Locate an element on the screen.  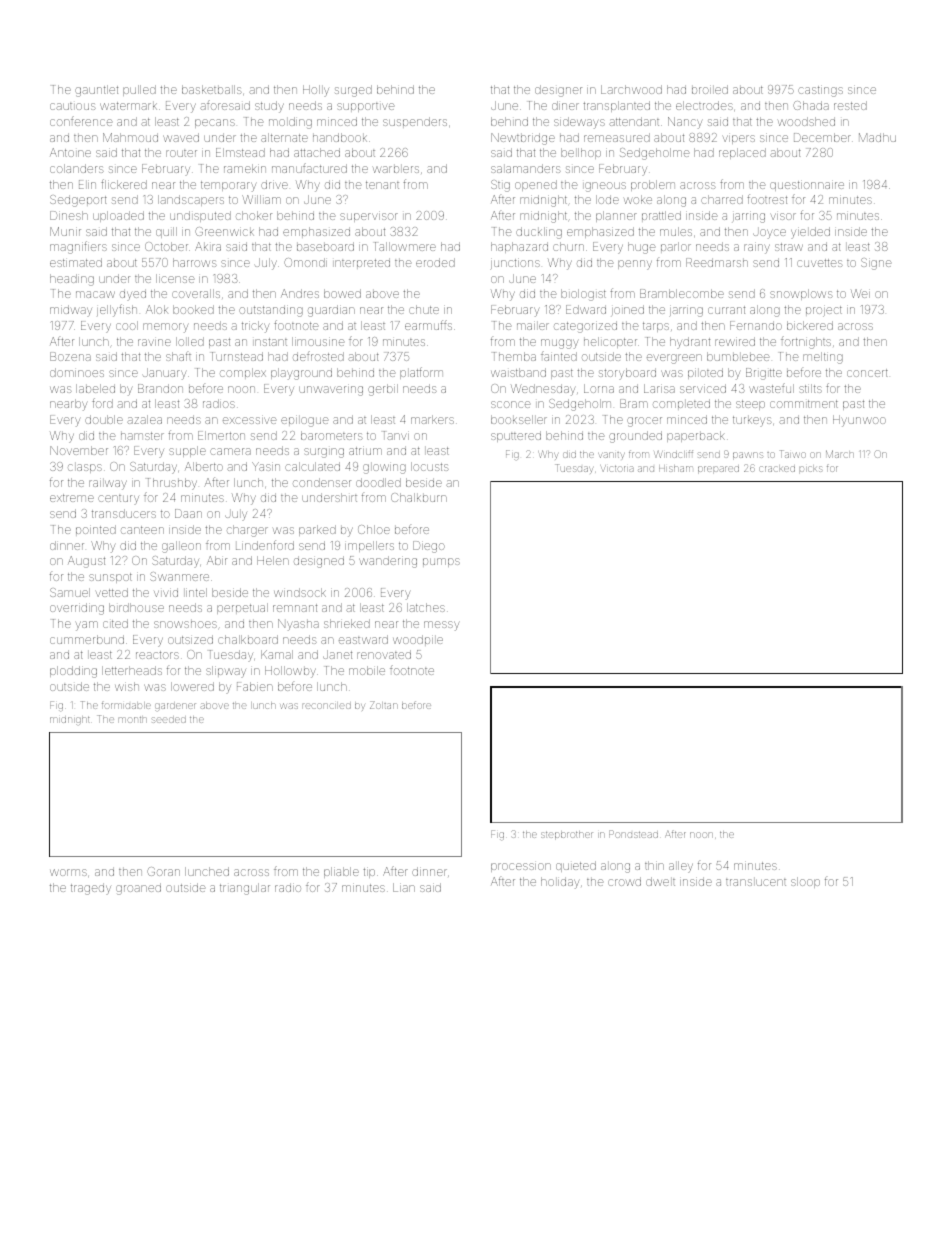
sputtered is located at coordinates (516, 436).
